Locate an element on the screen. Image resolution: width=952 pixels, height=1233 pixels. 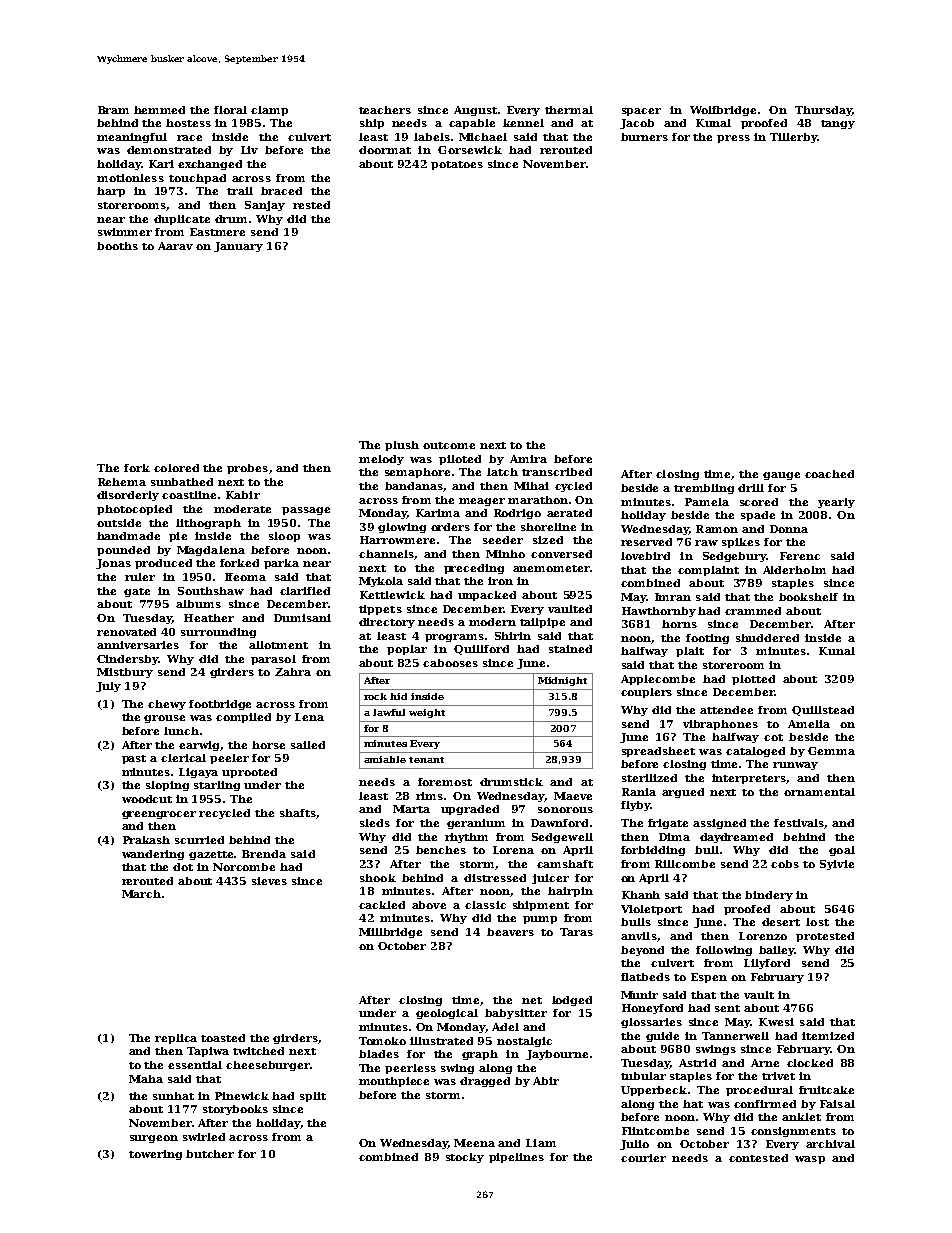
Bram is located at coordinates (113, 110).
